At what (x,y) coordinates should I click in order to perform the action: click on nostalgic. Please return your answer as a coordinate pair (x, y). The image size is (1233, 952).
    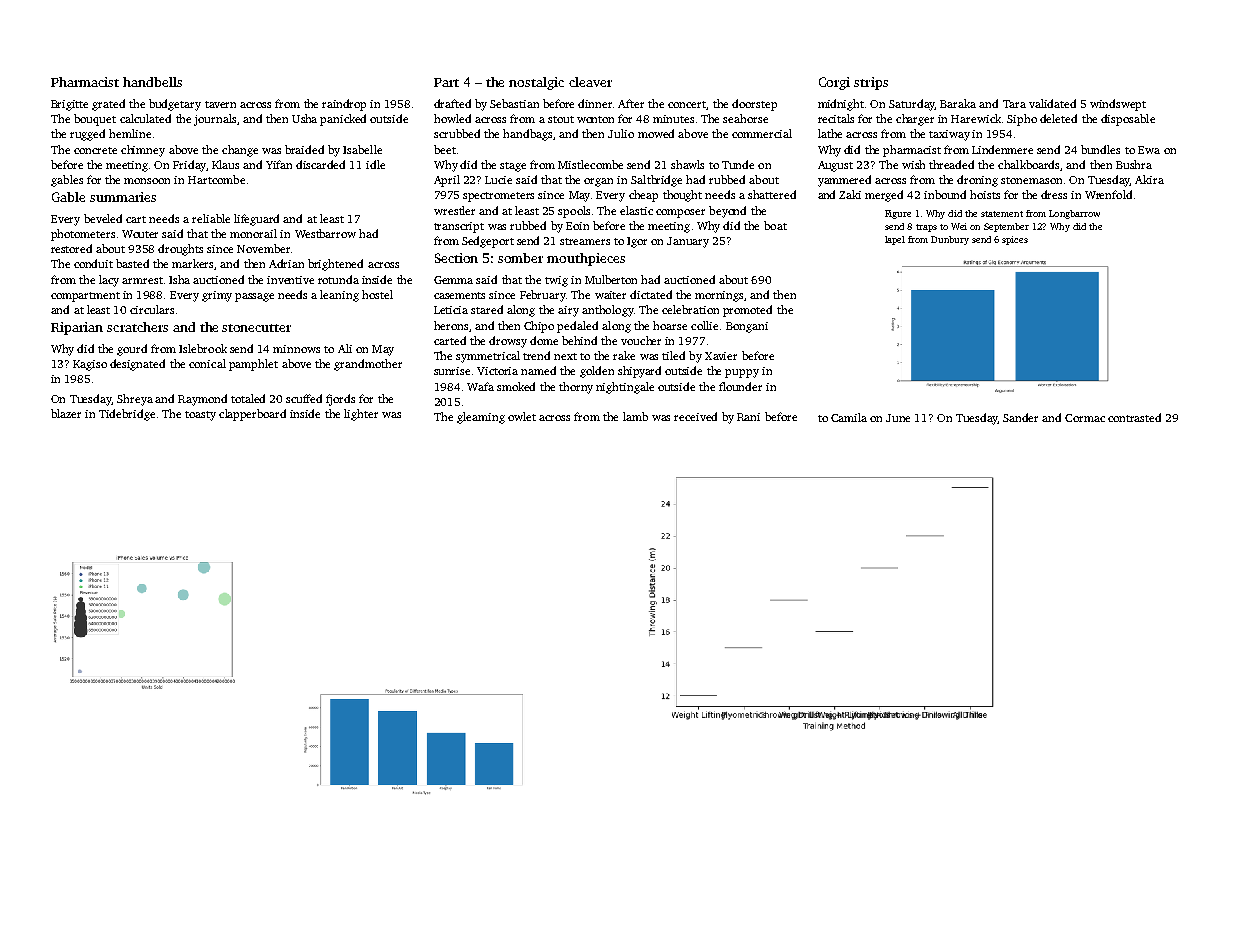
    Looking at the image, I should click on (536, 83).
